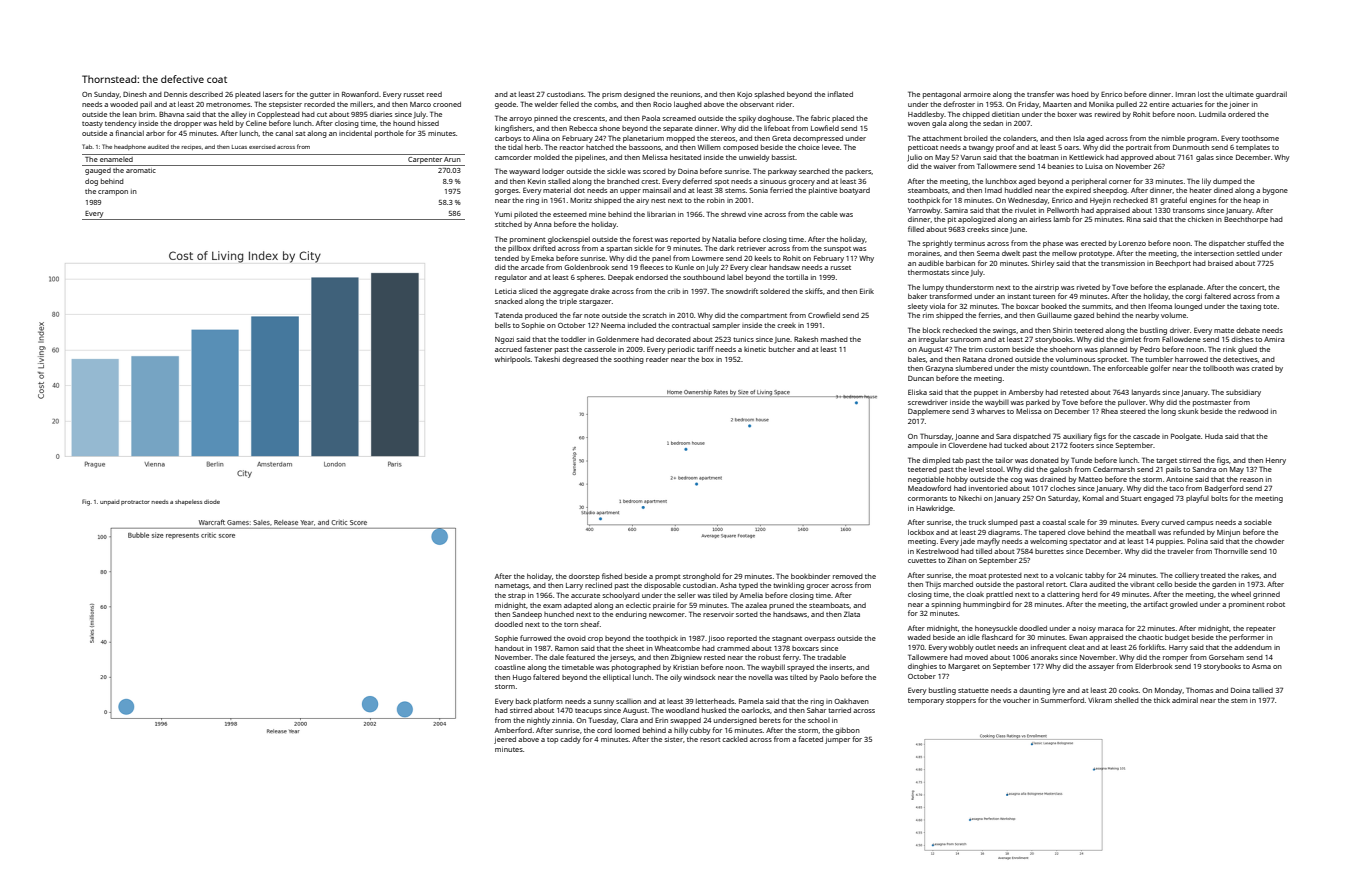 This document has width=1372, height=887. What do you see at coordinates (1062, 488) in the document?
I see `cloches` at bounding box center [1062, 488].
